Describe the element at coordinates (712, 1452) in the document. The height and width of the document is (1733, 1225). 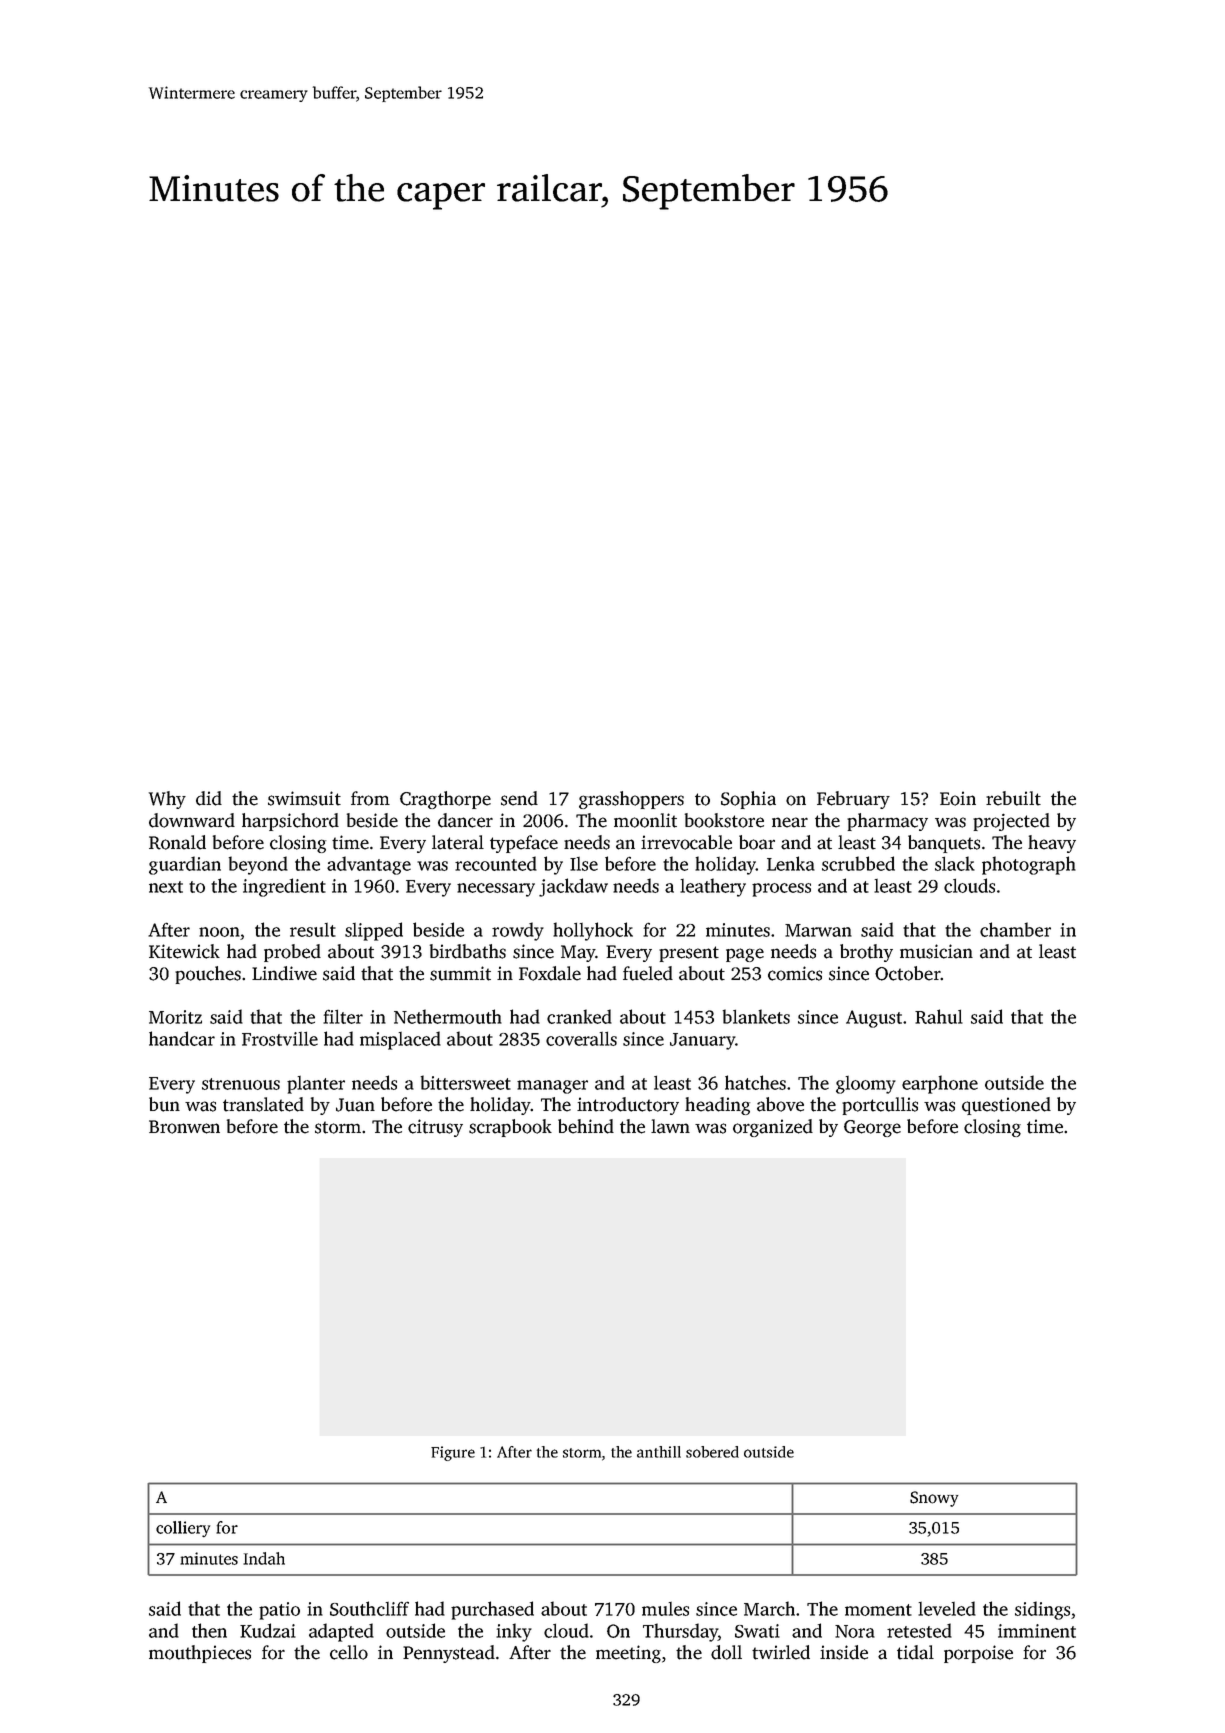
I see `sobered` at that location.
